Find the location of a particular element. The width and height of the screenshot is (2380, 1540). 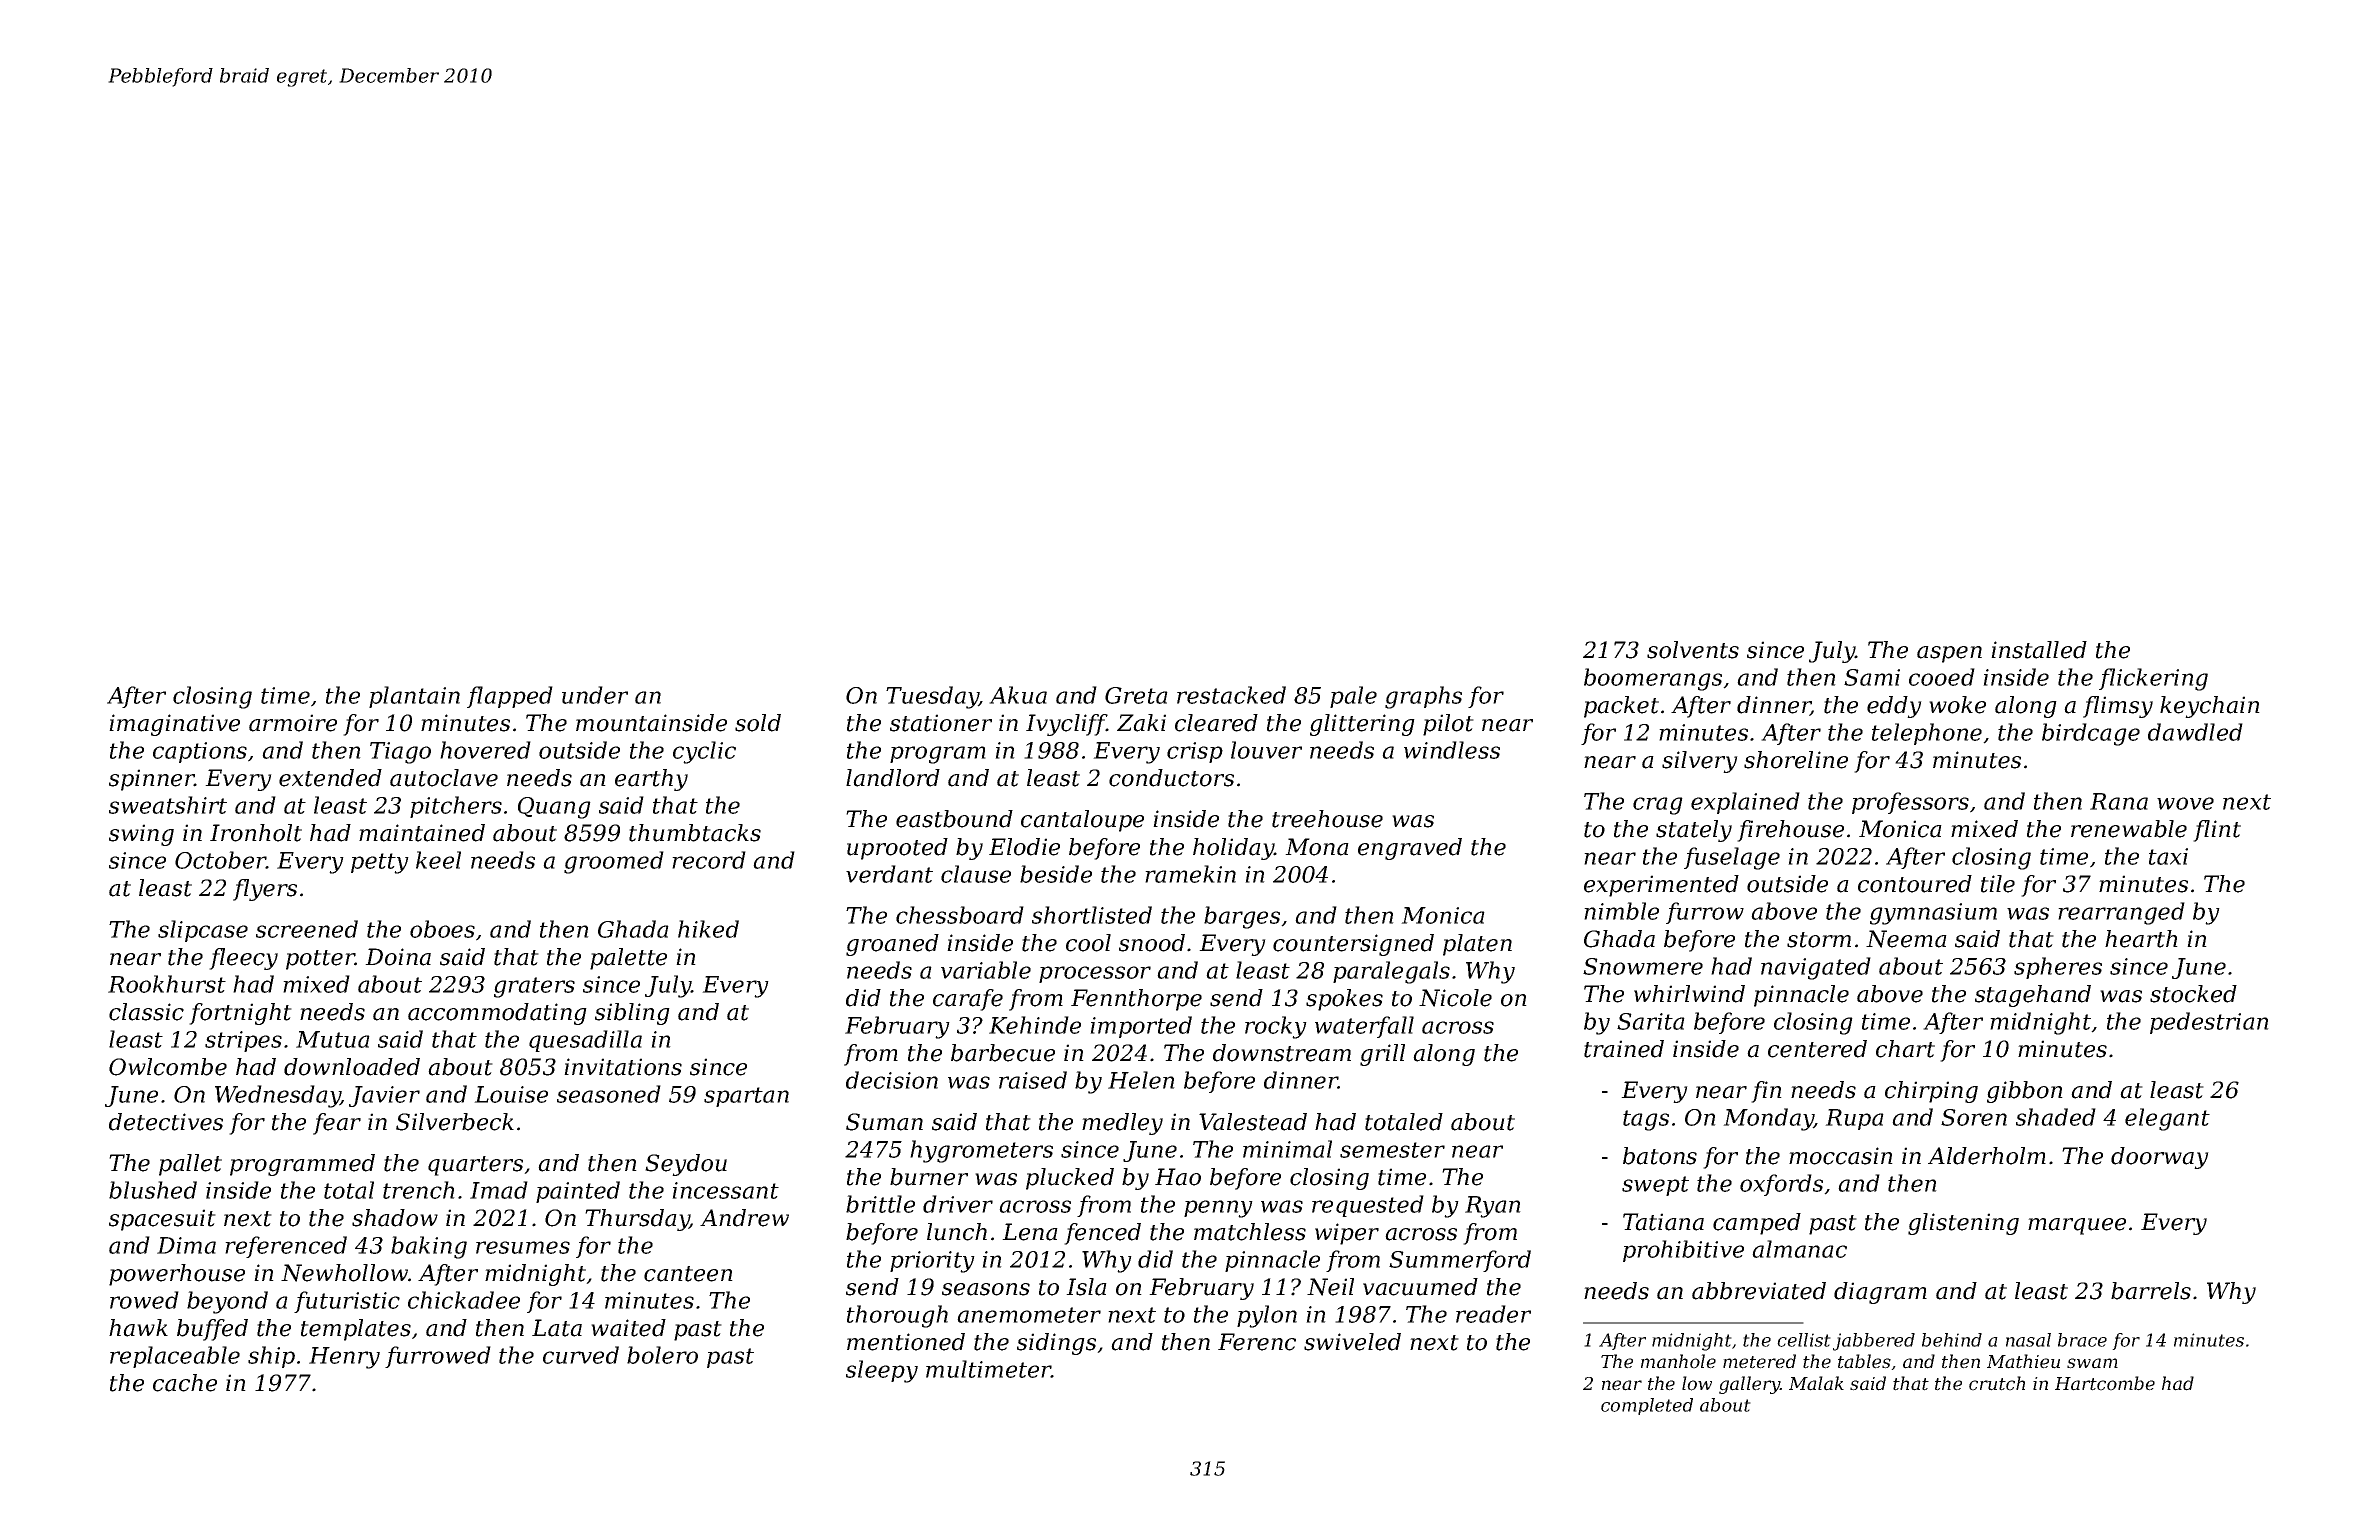

variable is located at coordinates (986, 970).
